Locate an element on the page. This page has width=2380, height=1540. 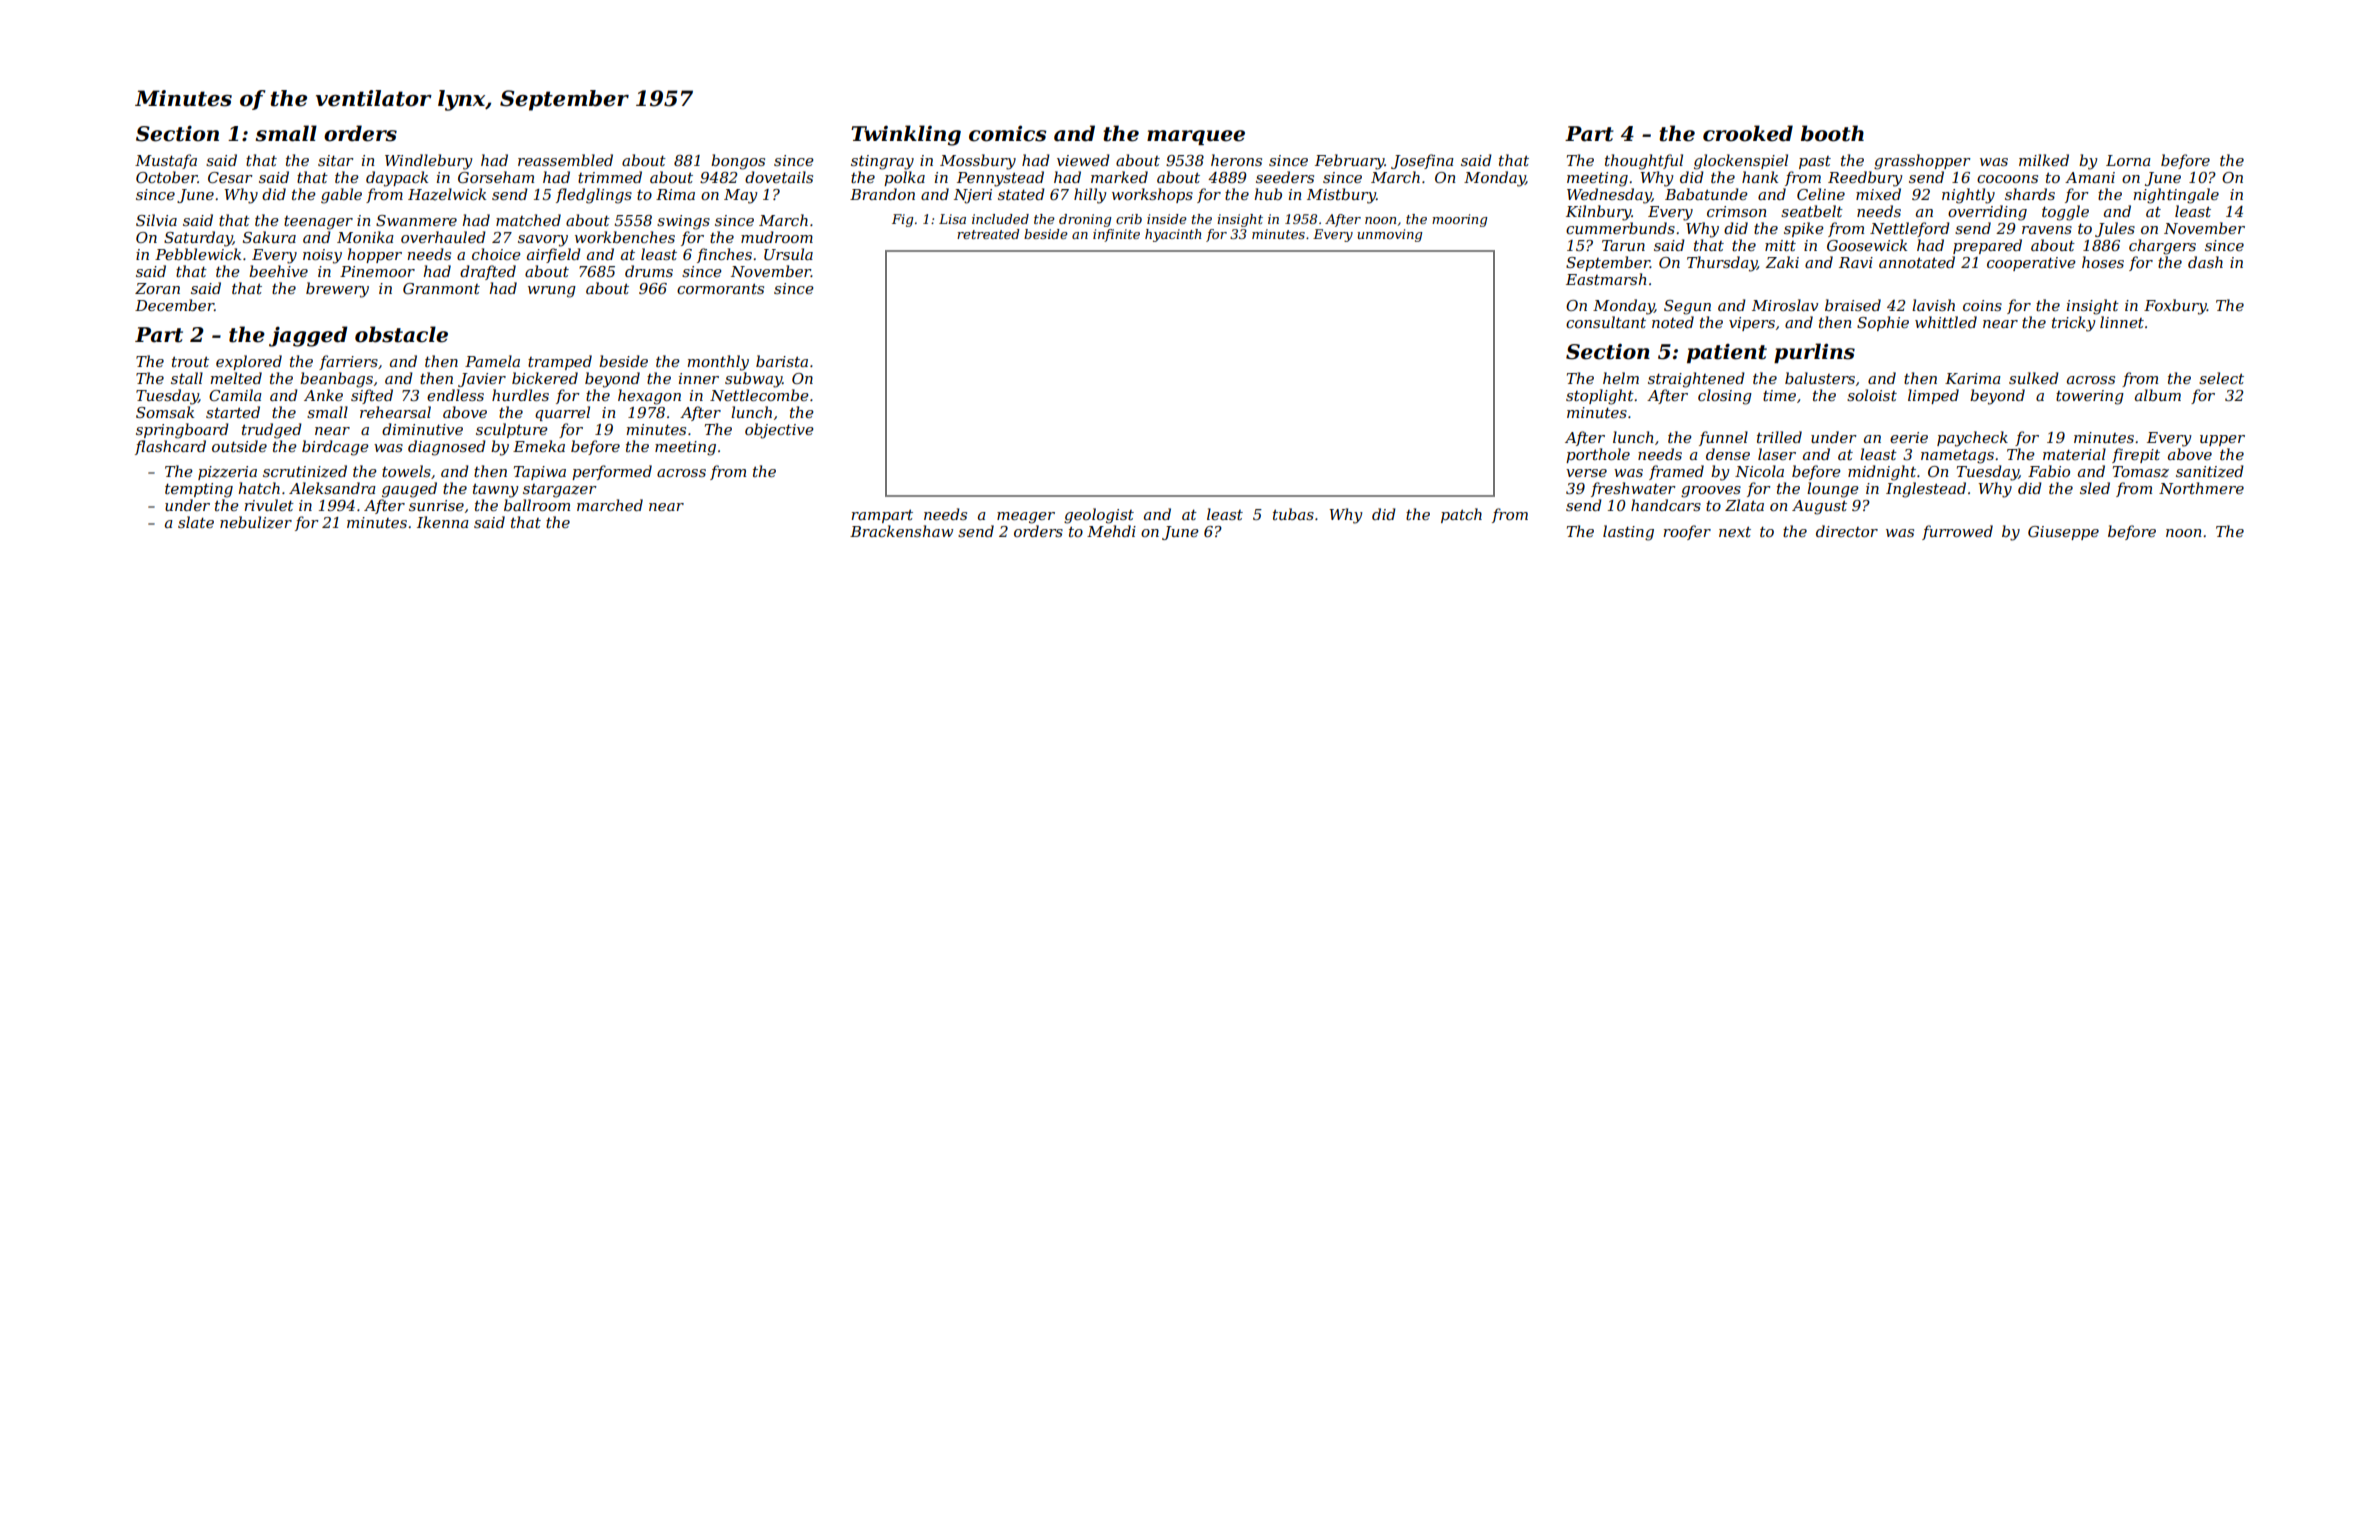
porthole is located at coordinates (1598, 455).
